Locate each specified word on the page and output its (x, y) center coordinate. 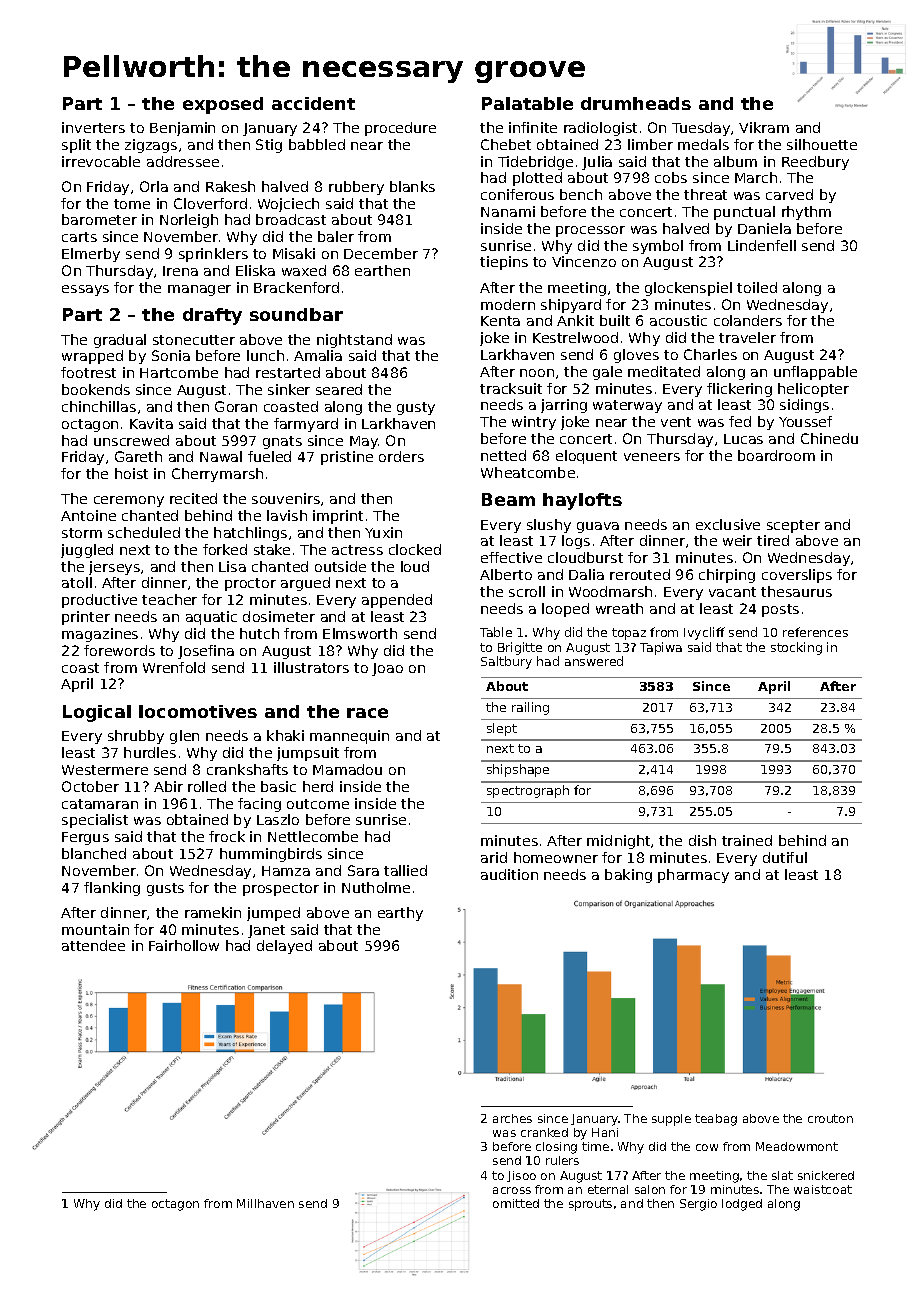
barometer (99, 219)
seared (339, 389)
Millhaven (265, 1203)
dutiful (785, 857)
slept (502, 729)
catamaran (100, 804)
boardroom (776, 455)
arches (512, 1118)
